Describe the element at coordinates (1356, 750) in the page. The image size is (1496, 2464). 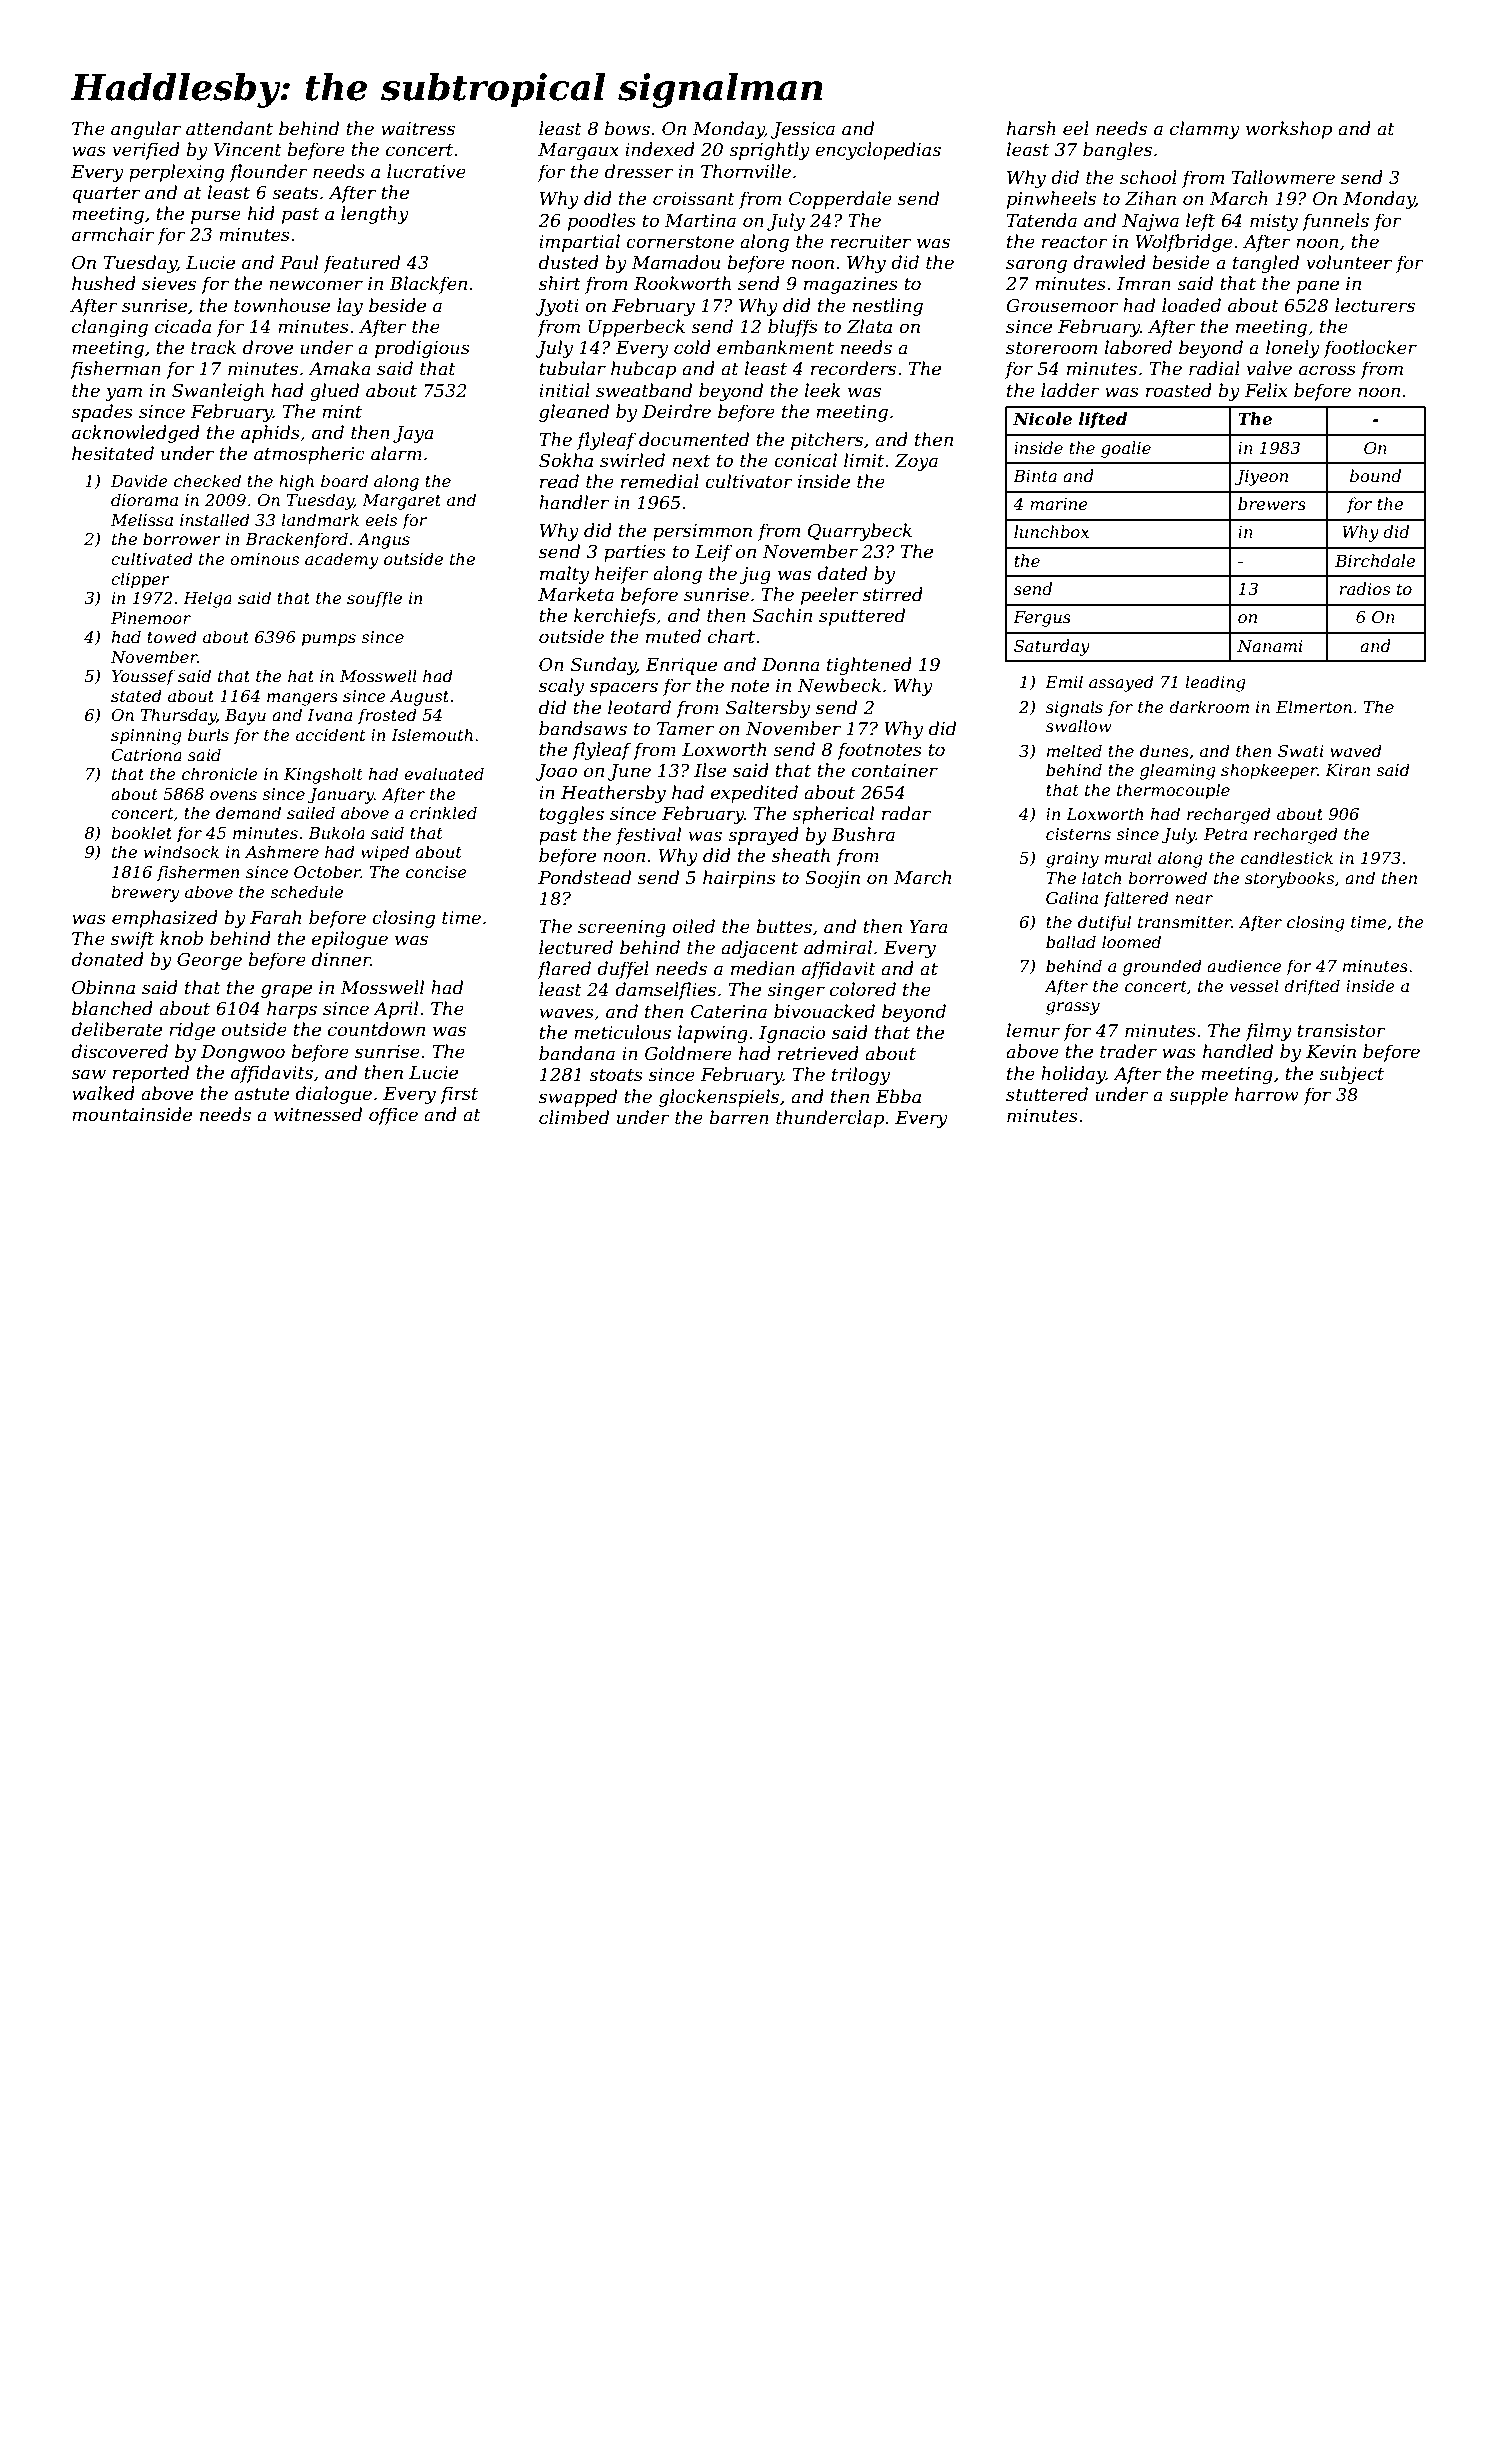
I see `waved` at that location.
